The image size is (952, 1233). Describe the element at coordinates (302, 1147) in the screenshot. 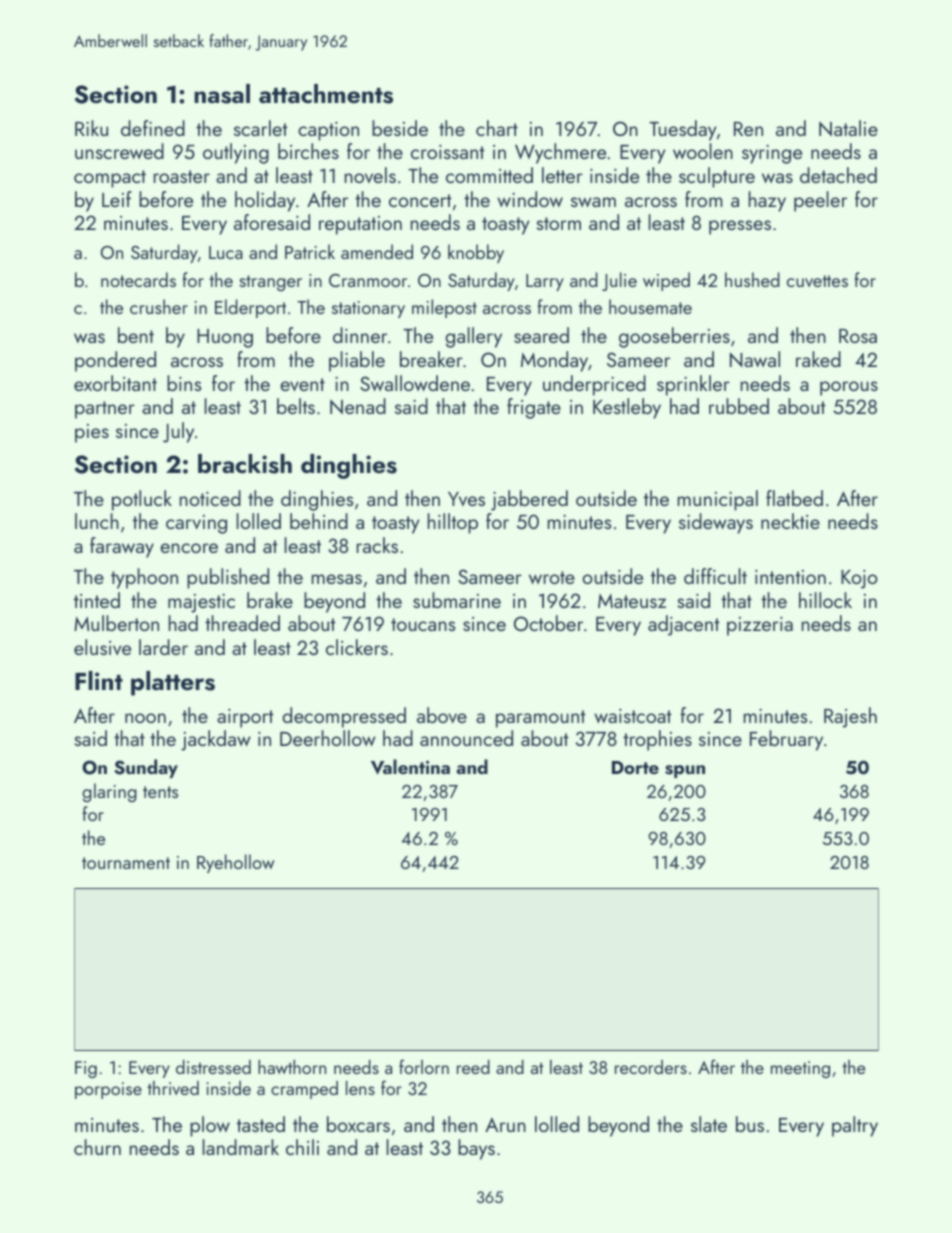

I see `chili` at that location.
